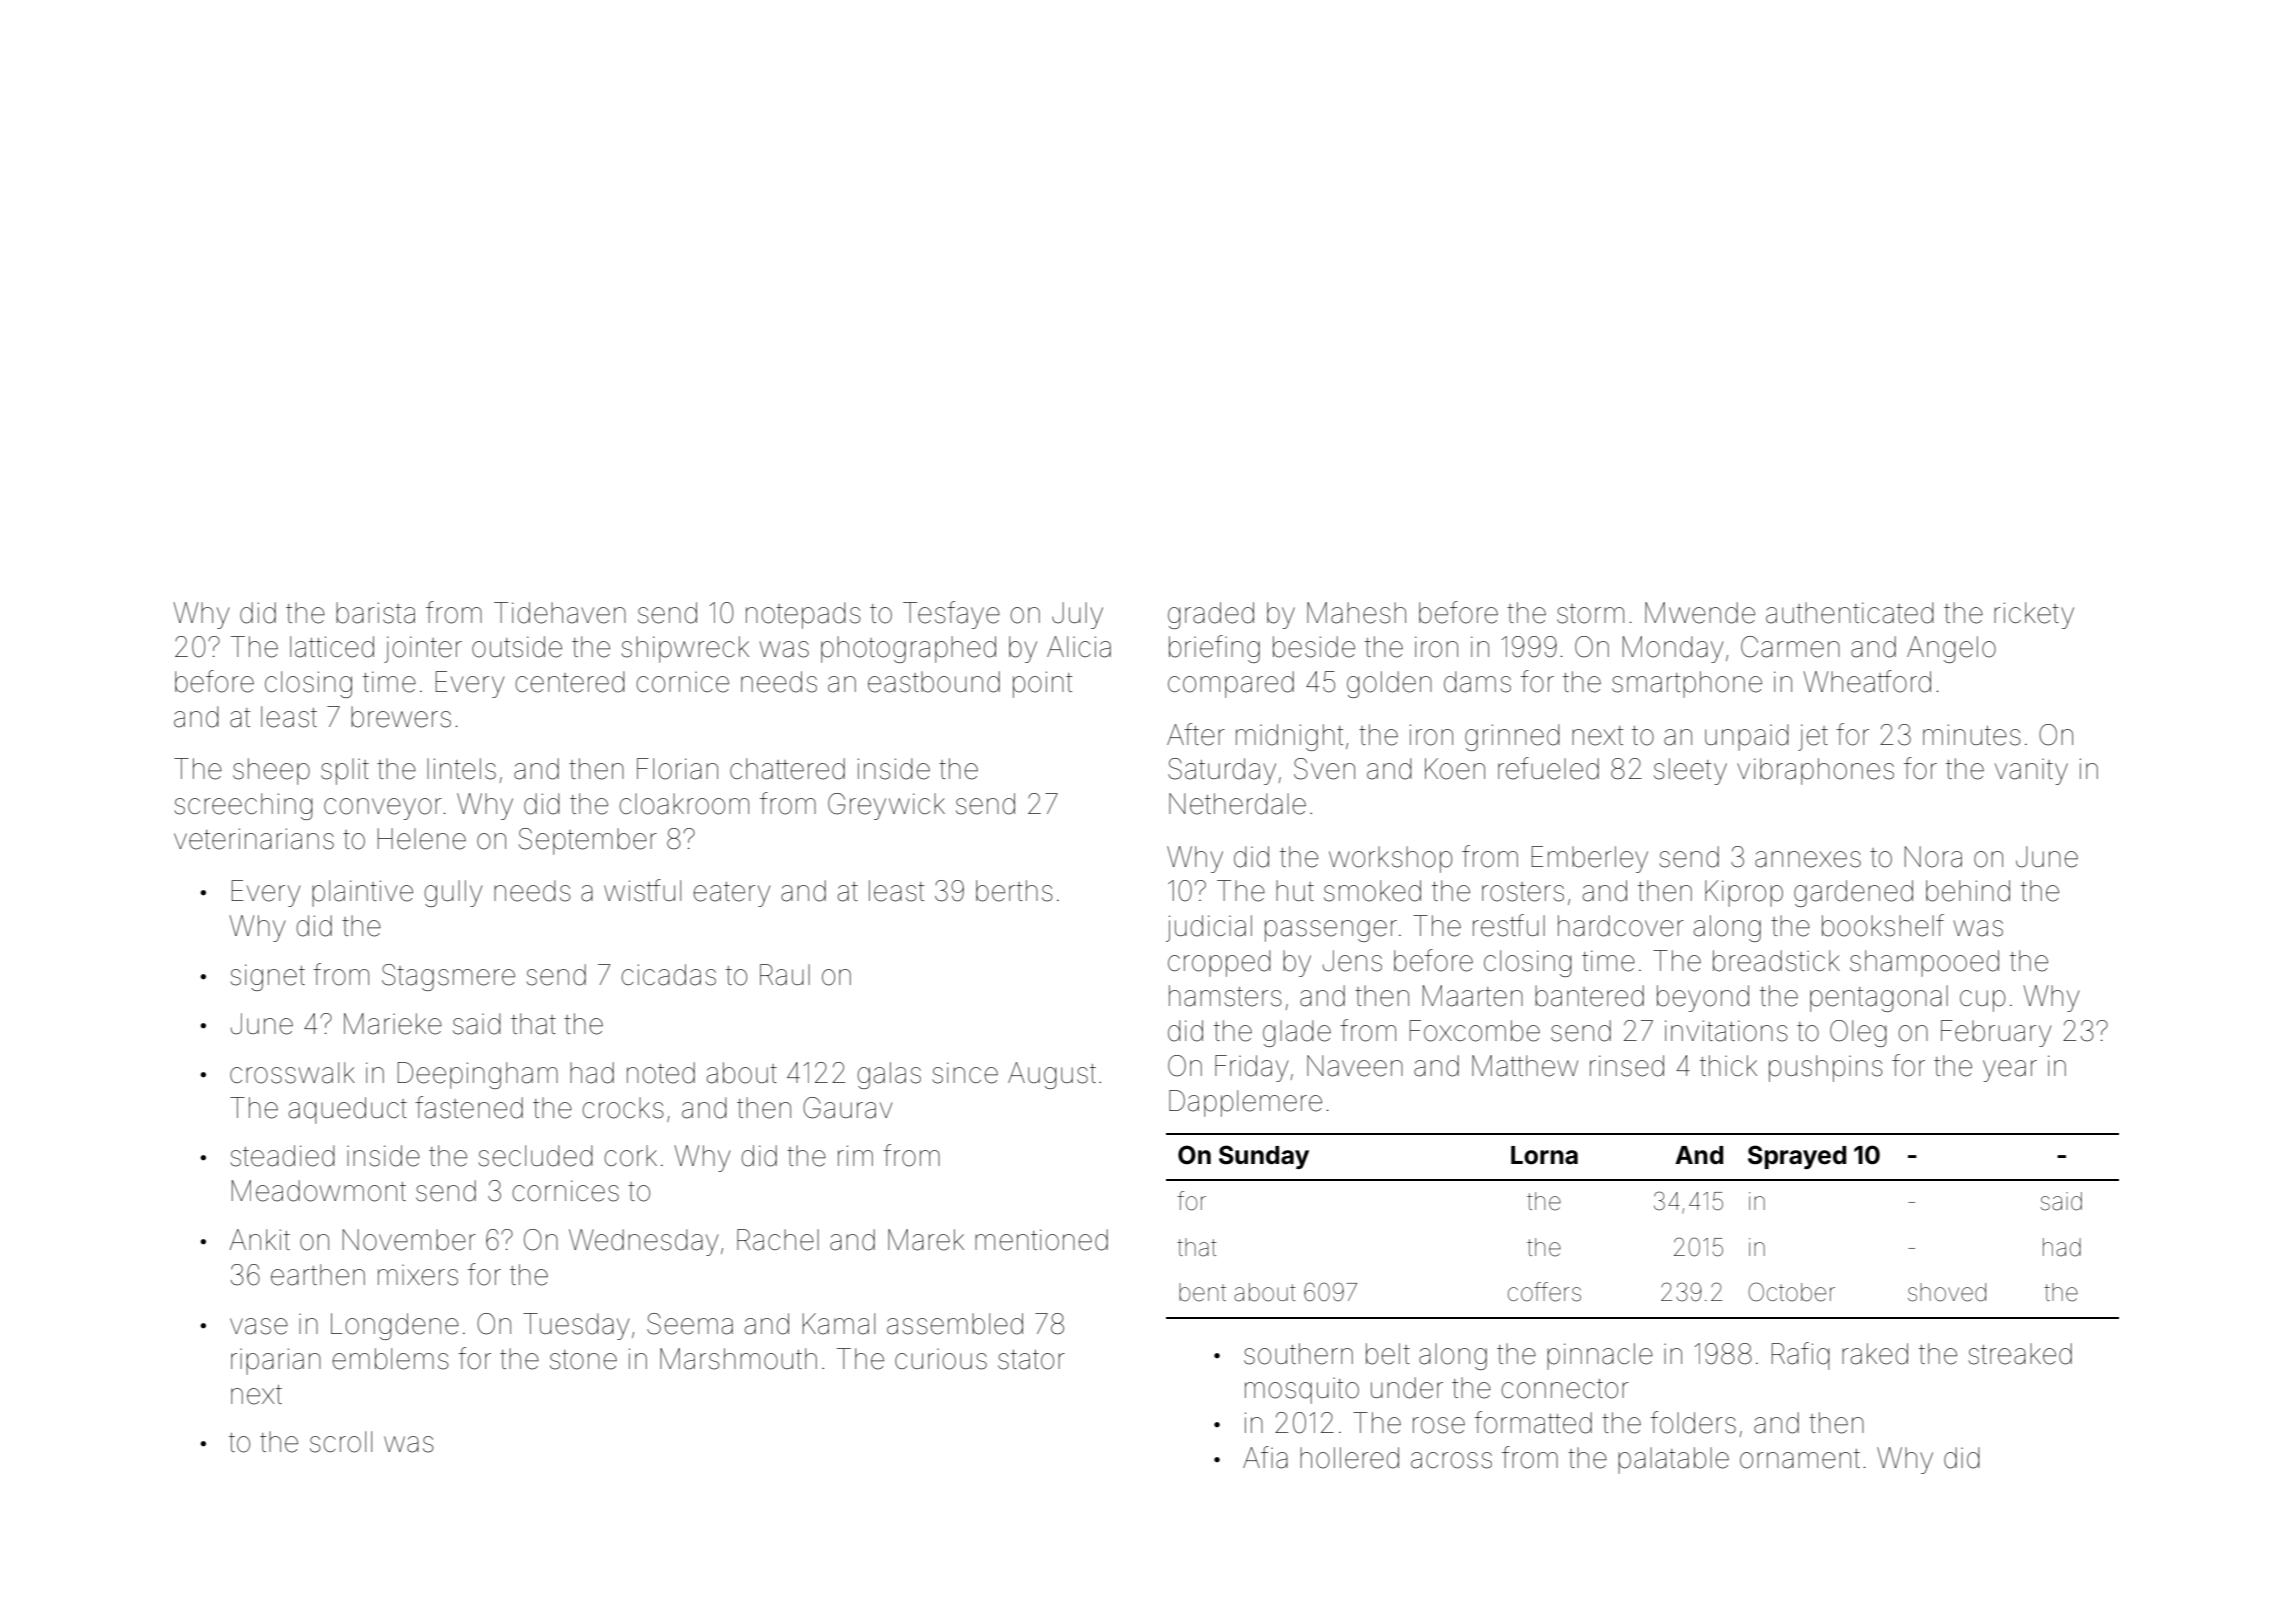 The image size is (2292, 1620). I want to click on shoved, so click(1947, 1292).
